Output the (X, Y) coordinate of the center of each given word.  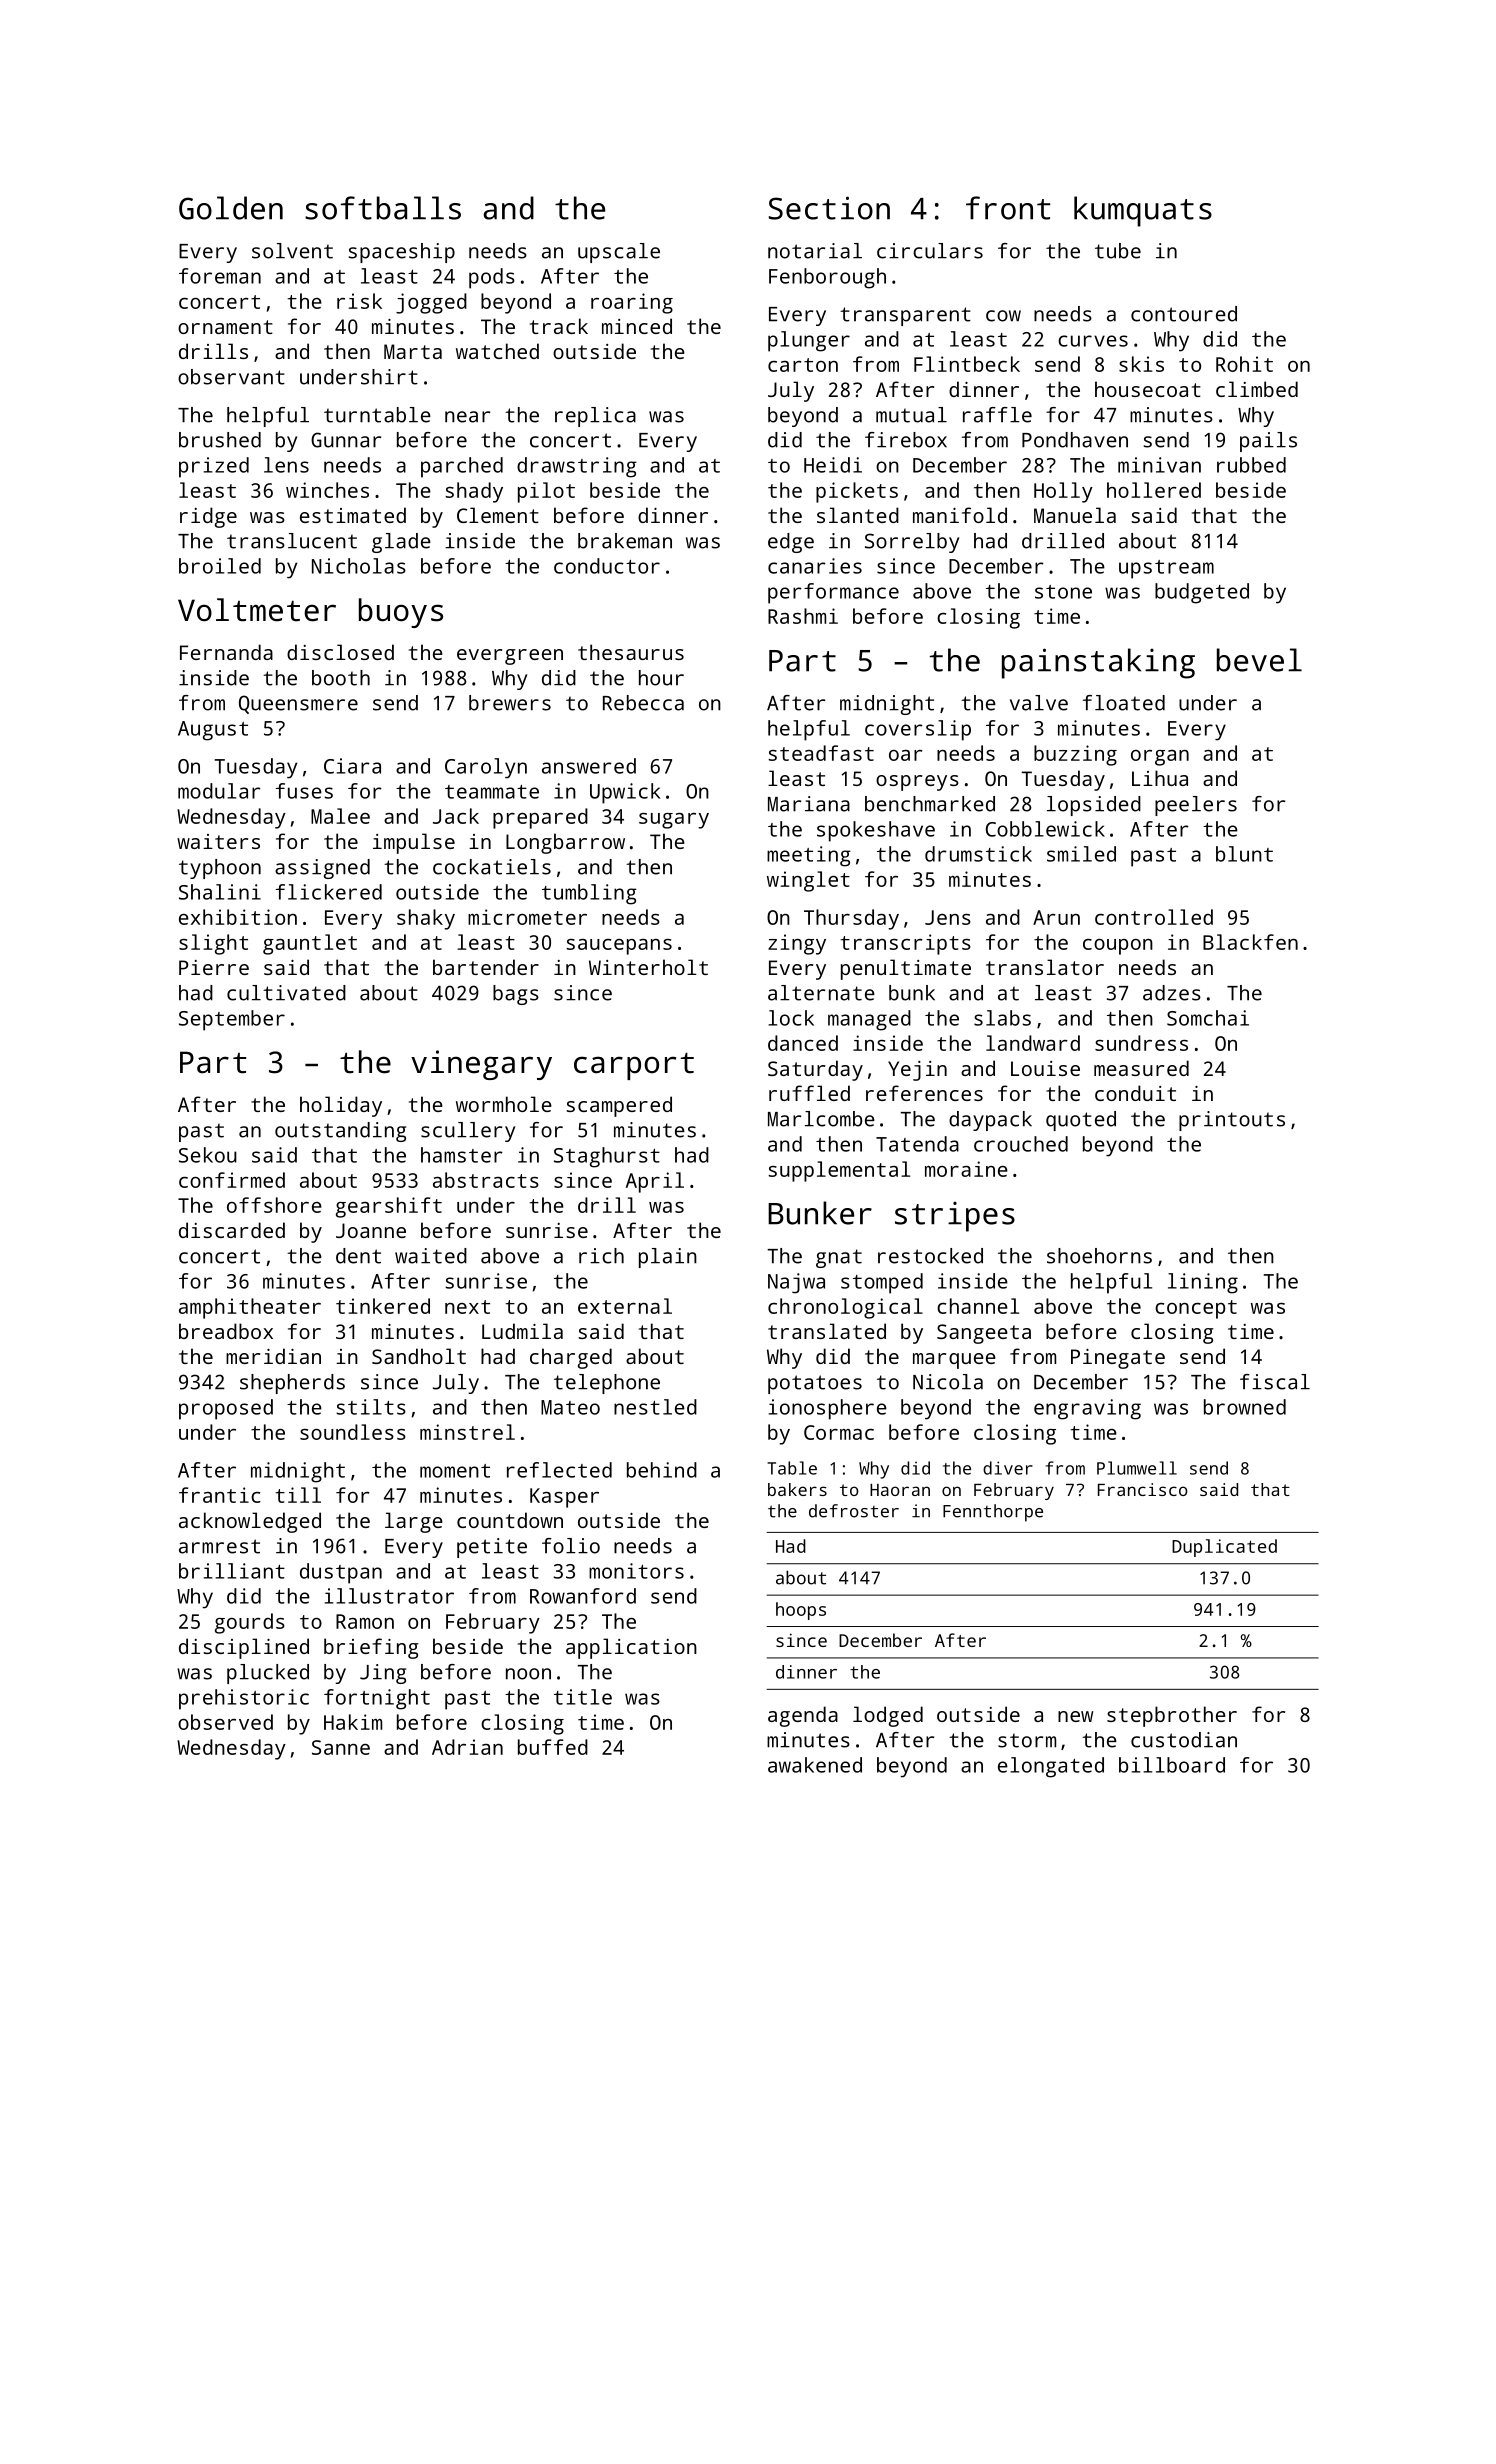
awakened (815, 1765)
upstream (1166, 569)
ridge (208, 517)
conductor (607, 566)
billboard (1172, 1765)
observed (225, 1722)
